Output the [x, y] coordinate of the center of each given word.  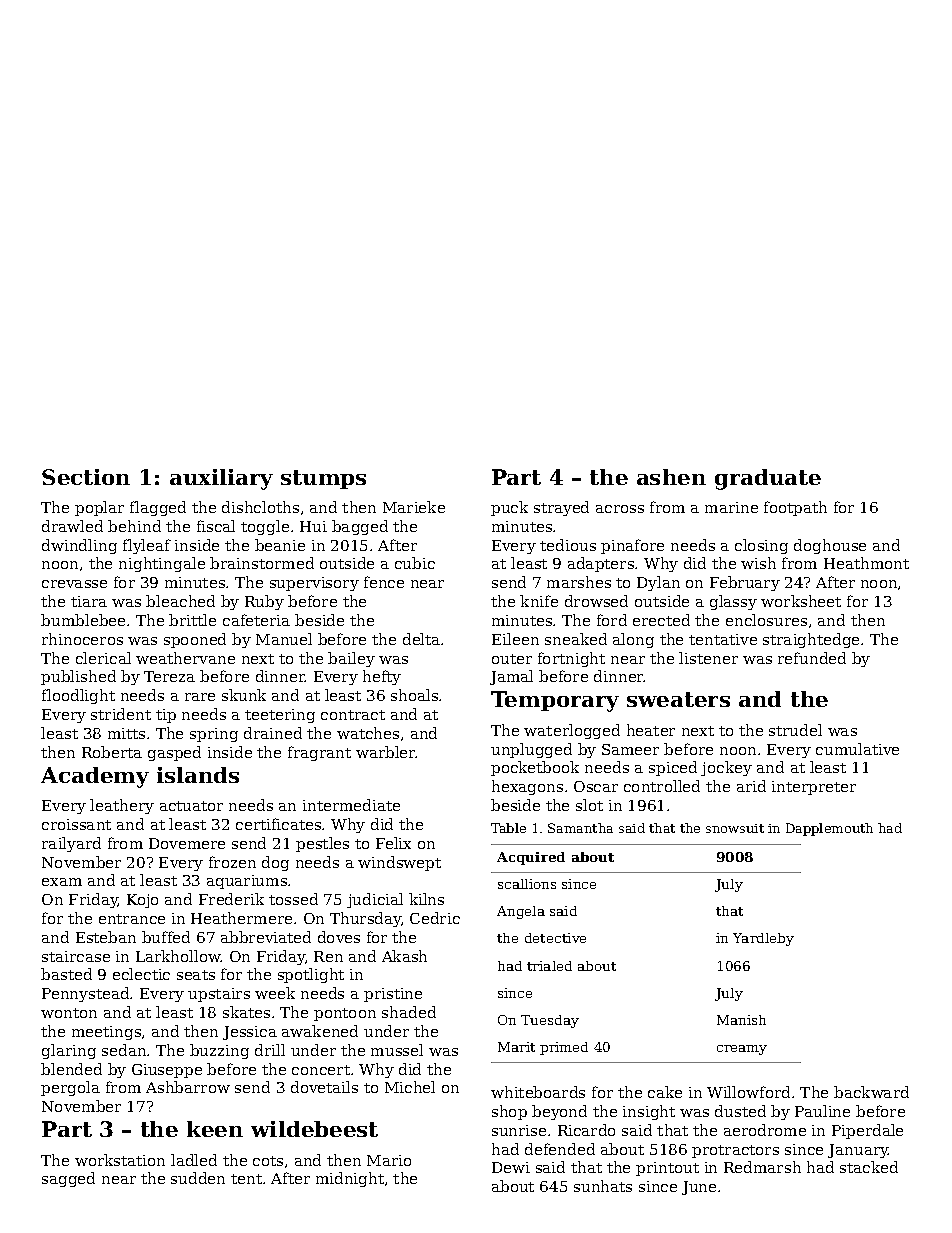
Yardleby [763, 939]
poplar [99, 508]
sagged [68, 1179]
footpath [795, 508]
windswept [399, 863]
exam [62, 882]
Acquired [531, 858]
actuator [191, 806]
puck [509, 508]
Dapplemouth [829, 829]
